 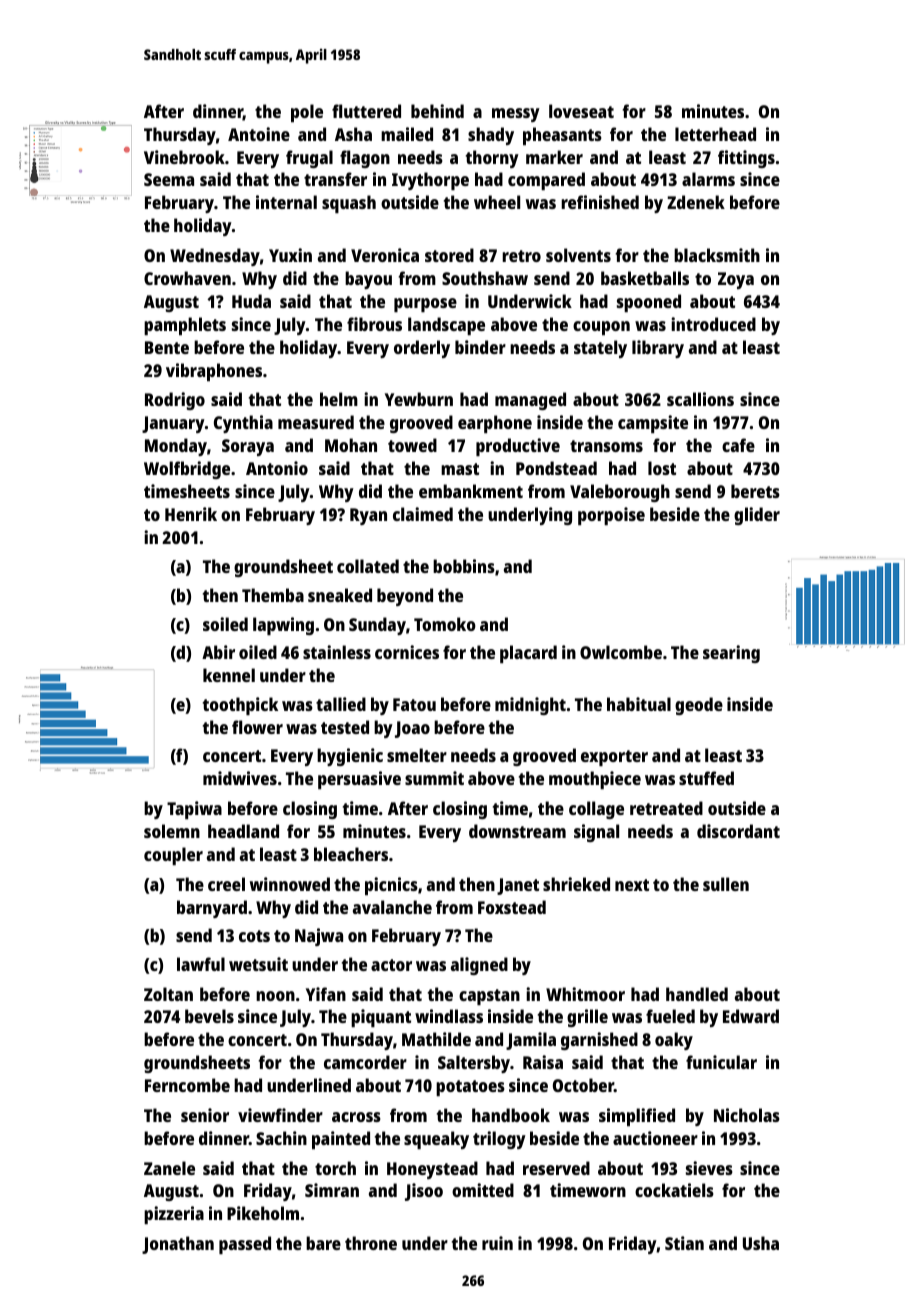 I want to click on actor, so click(x=391, y=965).
